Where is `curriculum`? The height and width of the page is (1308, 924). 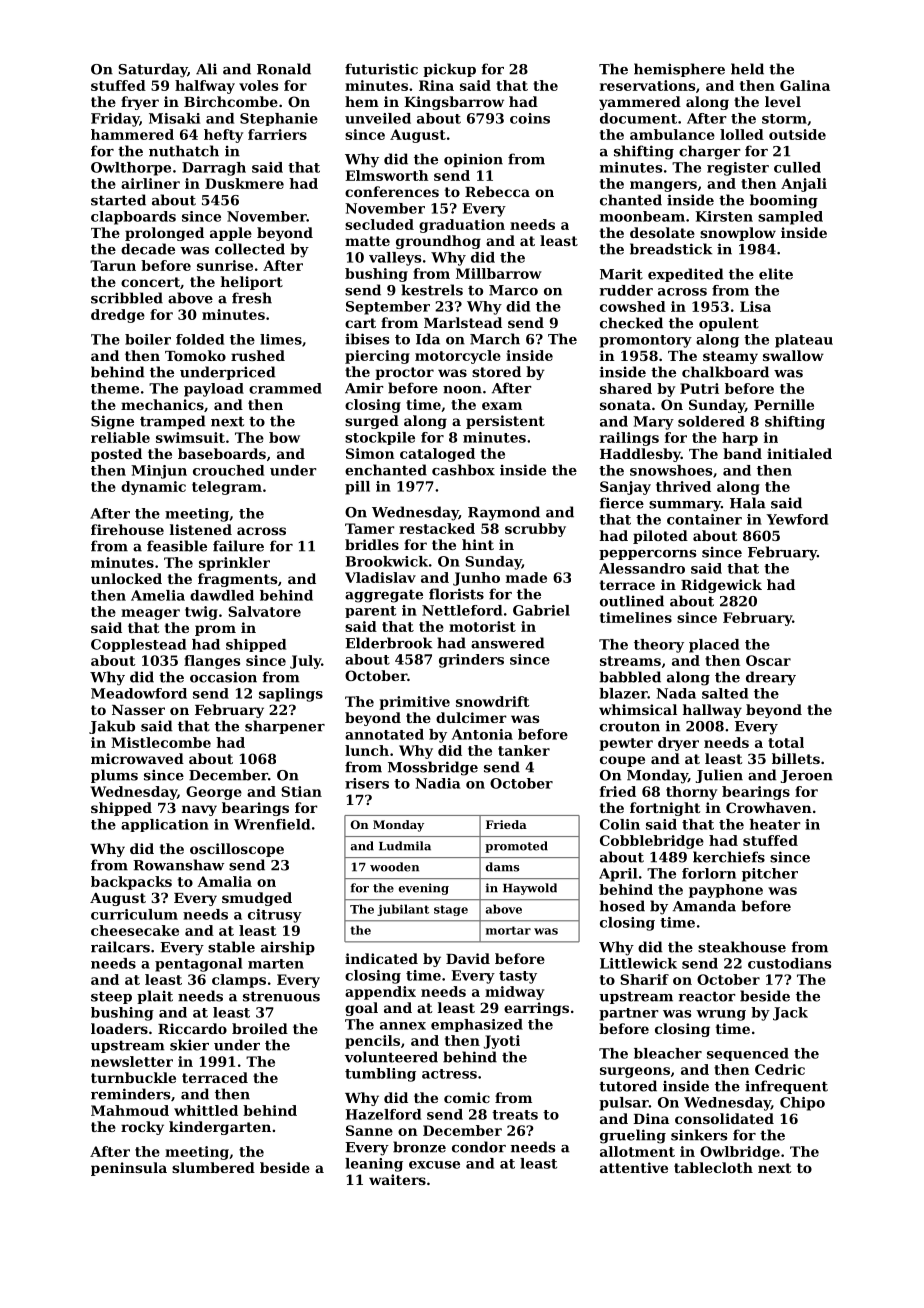 curriculum is located at coordinates (134, 914).
